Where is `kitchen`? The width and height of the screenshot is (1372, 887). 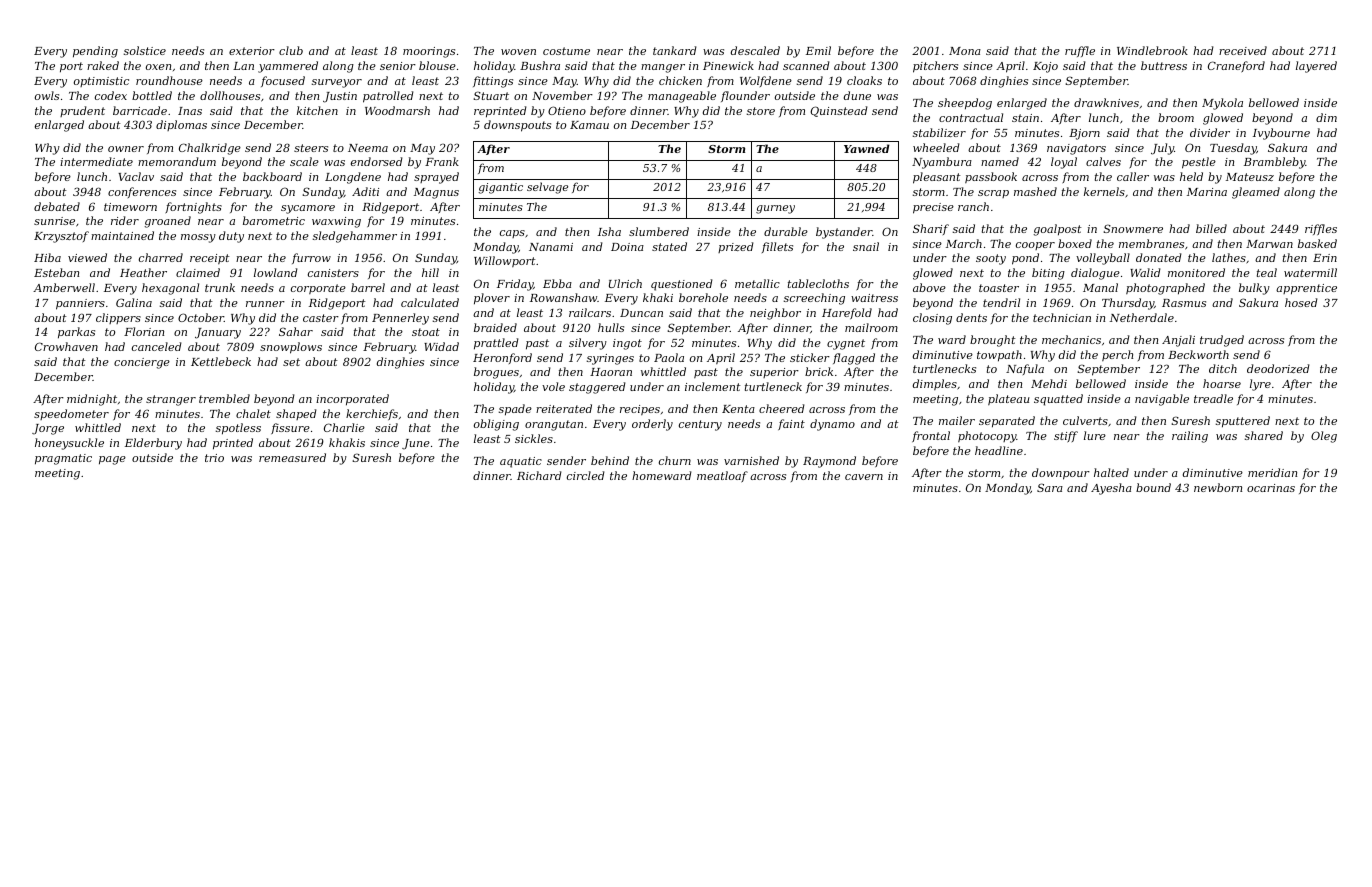 kitchen is located at coordinates (317, 110).
